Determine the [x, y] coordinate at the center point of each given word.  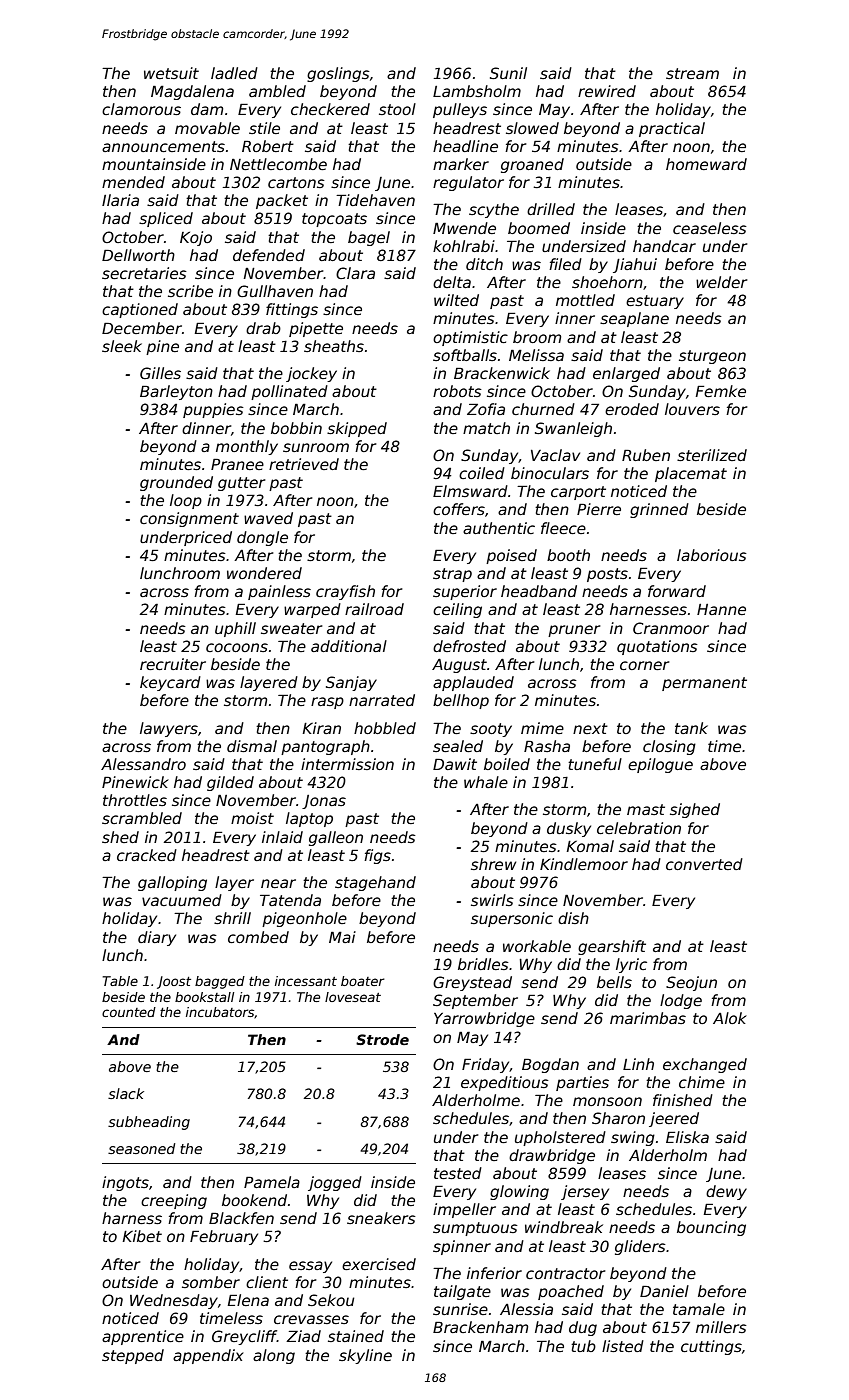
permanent [704, 684]
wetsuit [171, 73]
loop [186, 501]
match [486, 428]
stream [692, 73]
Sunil [508, 73]
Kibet [142, 1236]
